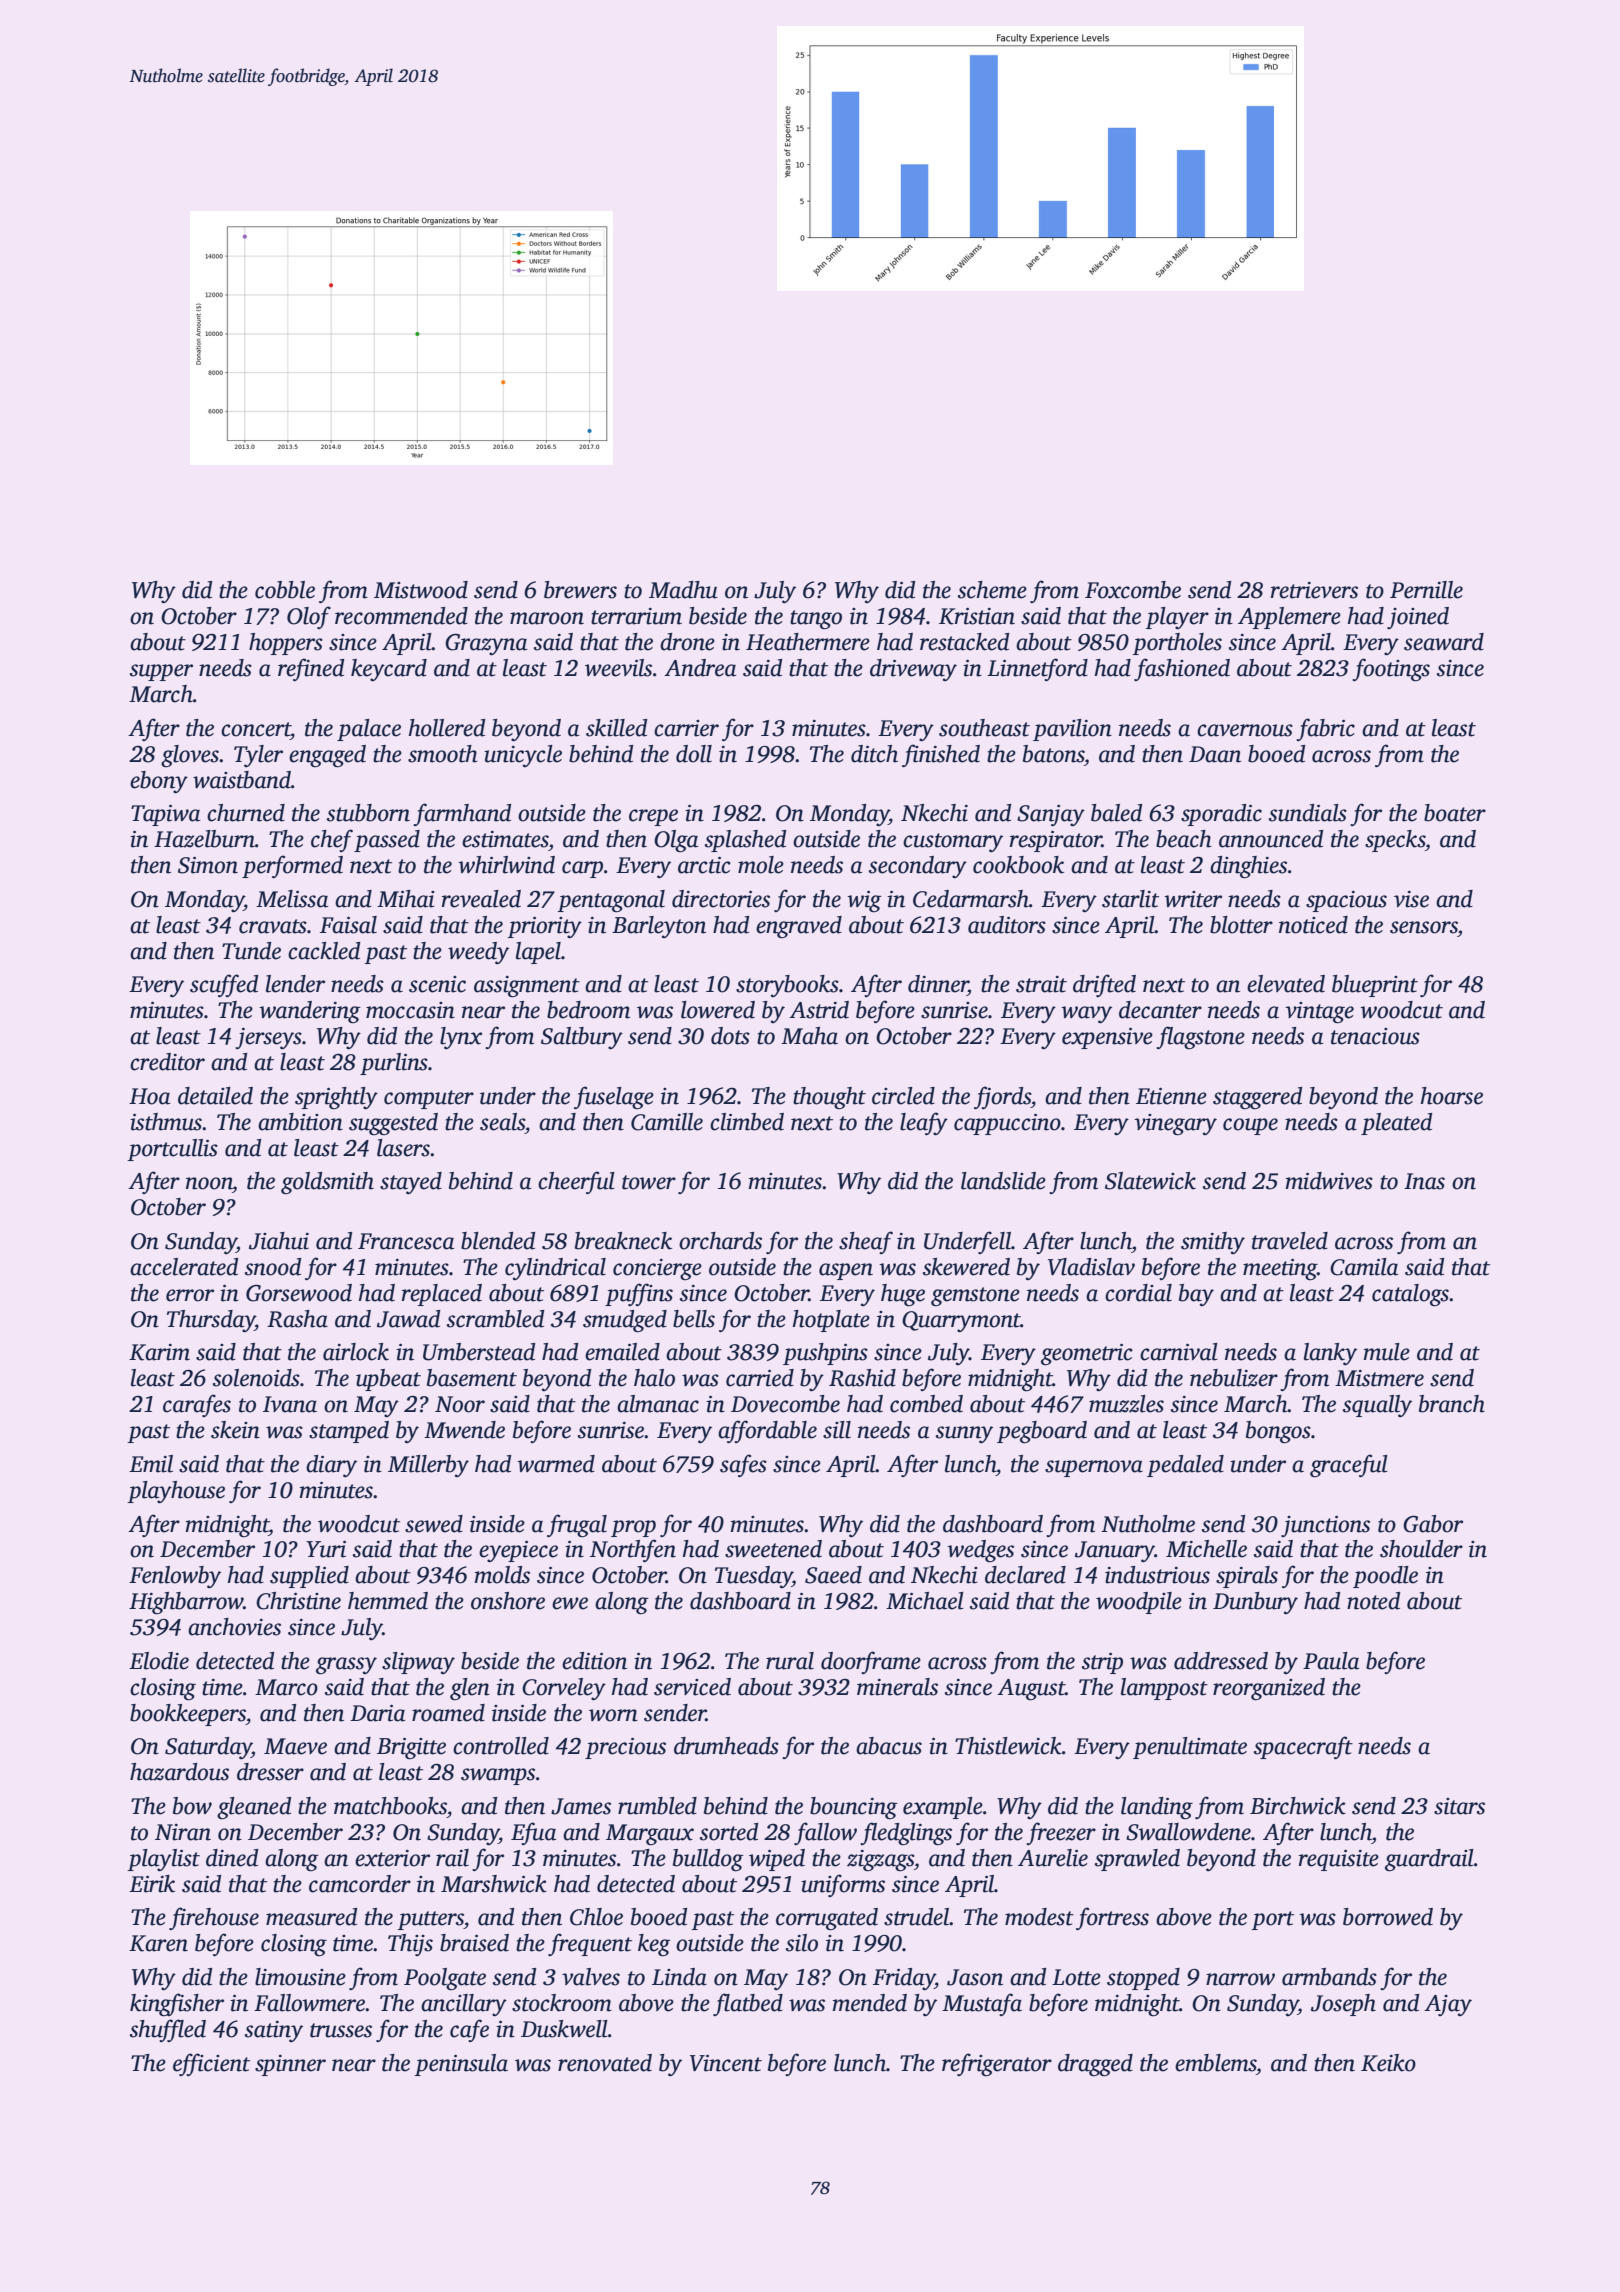  Describe the element at coordinates (654, 1945) in the image. I see `keg` at that location.
